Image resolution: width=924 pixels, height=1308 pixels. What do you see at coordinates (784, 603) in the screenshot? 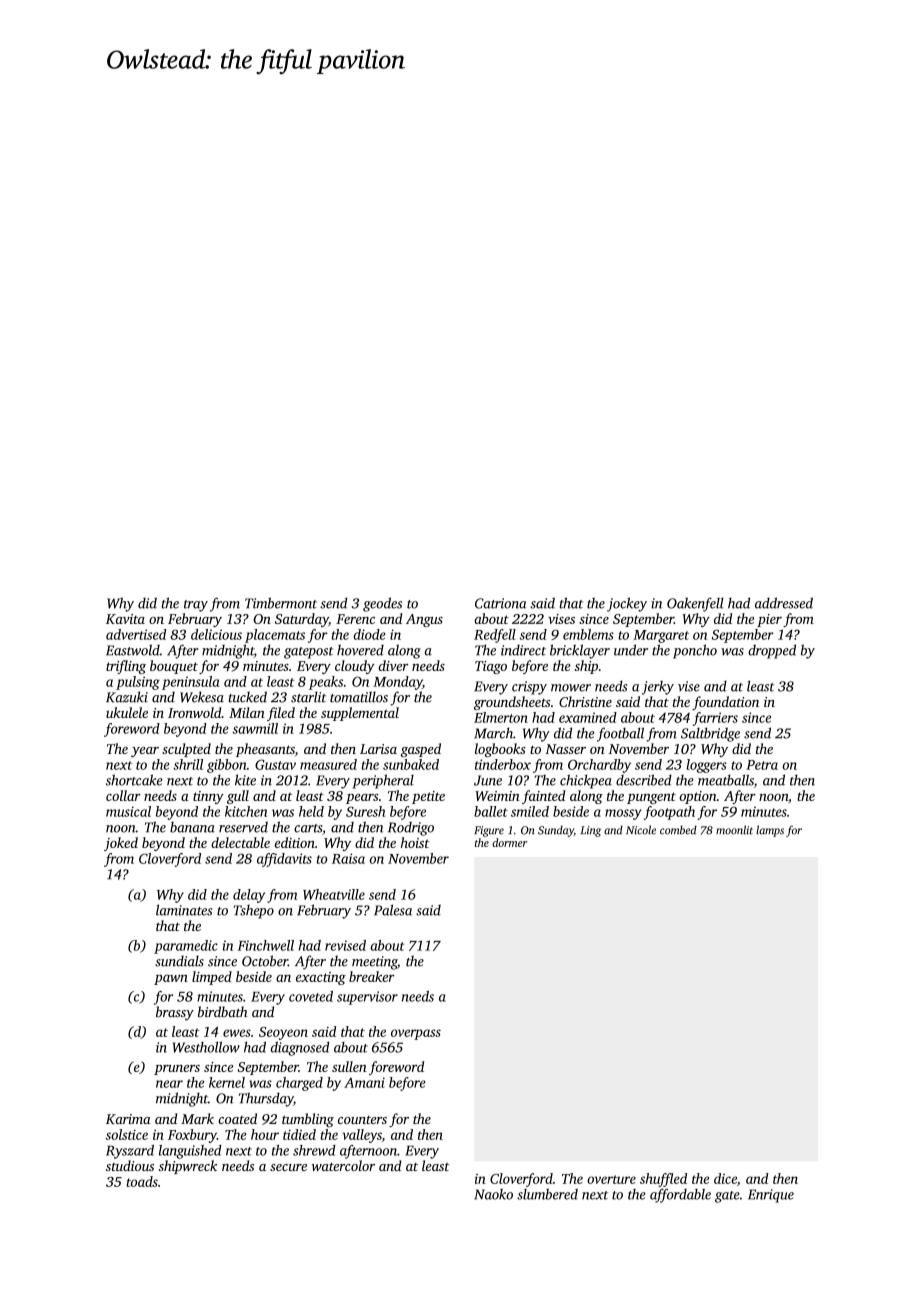
I see `addressed` at bounding box center [784, 603].
